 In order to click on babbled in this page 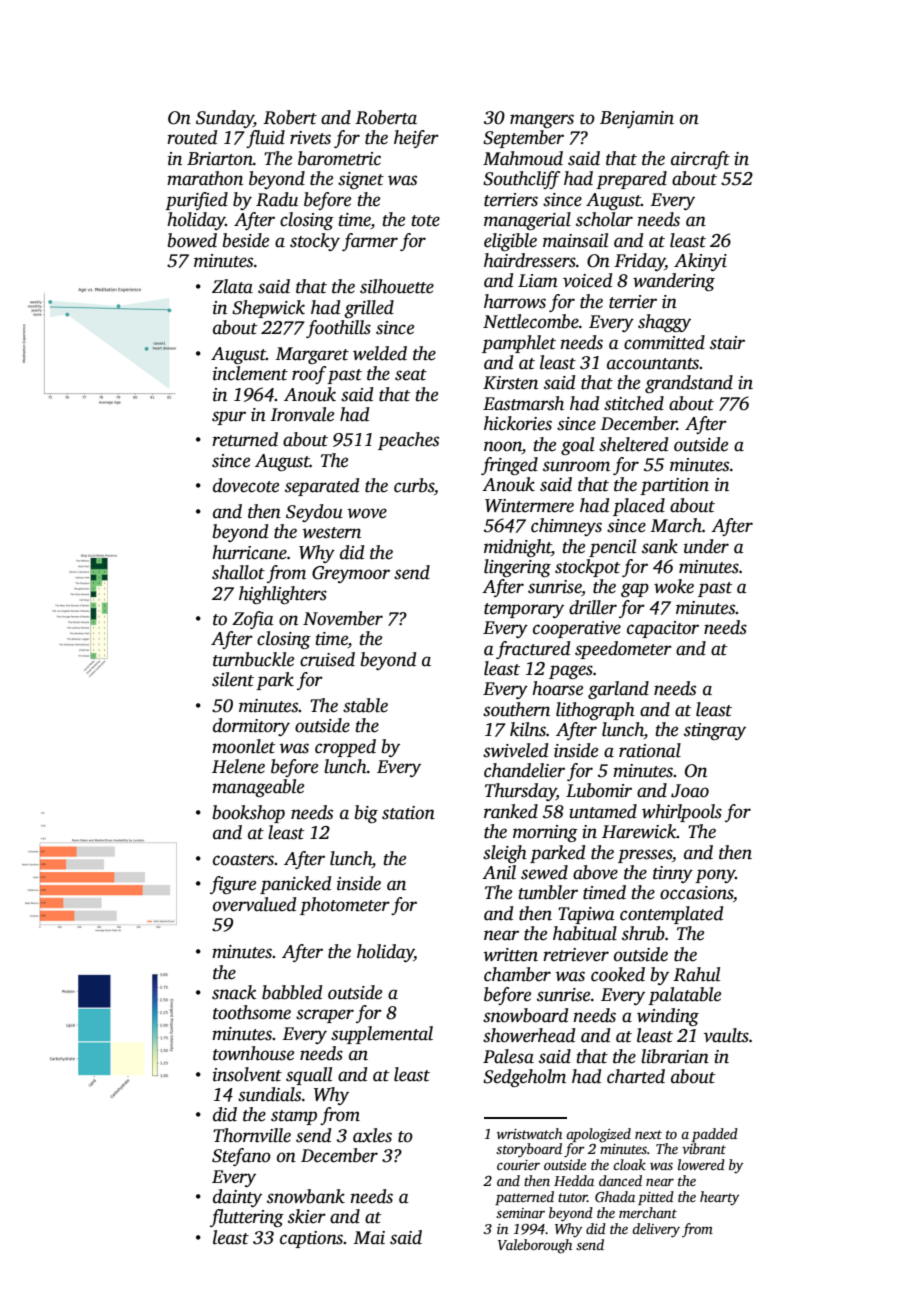, I will do `click(292, 992)`.
